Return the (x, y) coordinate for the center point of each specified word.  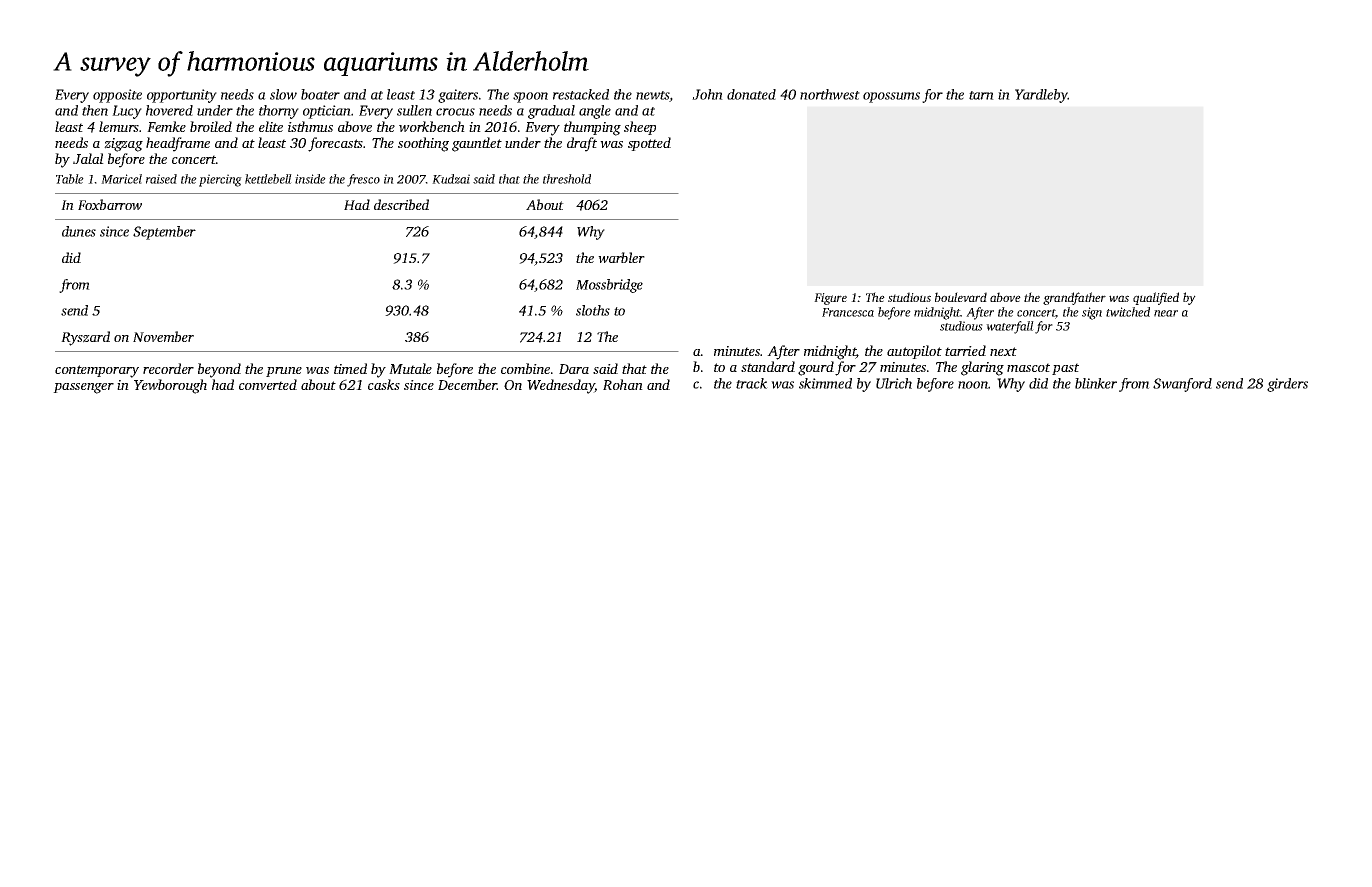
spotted (649, 144)
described (401, 204)
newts (653, 96)
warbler (621, 257)
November (163, 336)
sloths (593, 310)
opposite (117, 96)
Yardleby (1041, 96)
